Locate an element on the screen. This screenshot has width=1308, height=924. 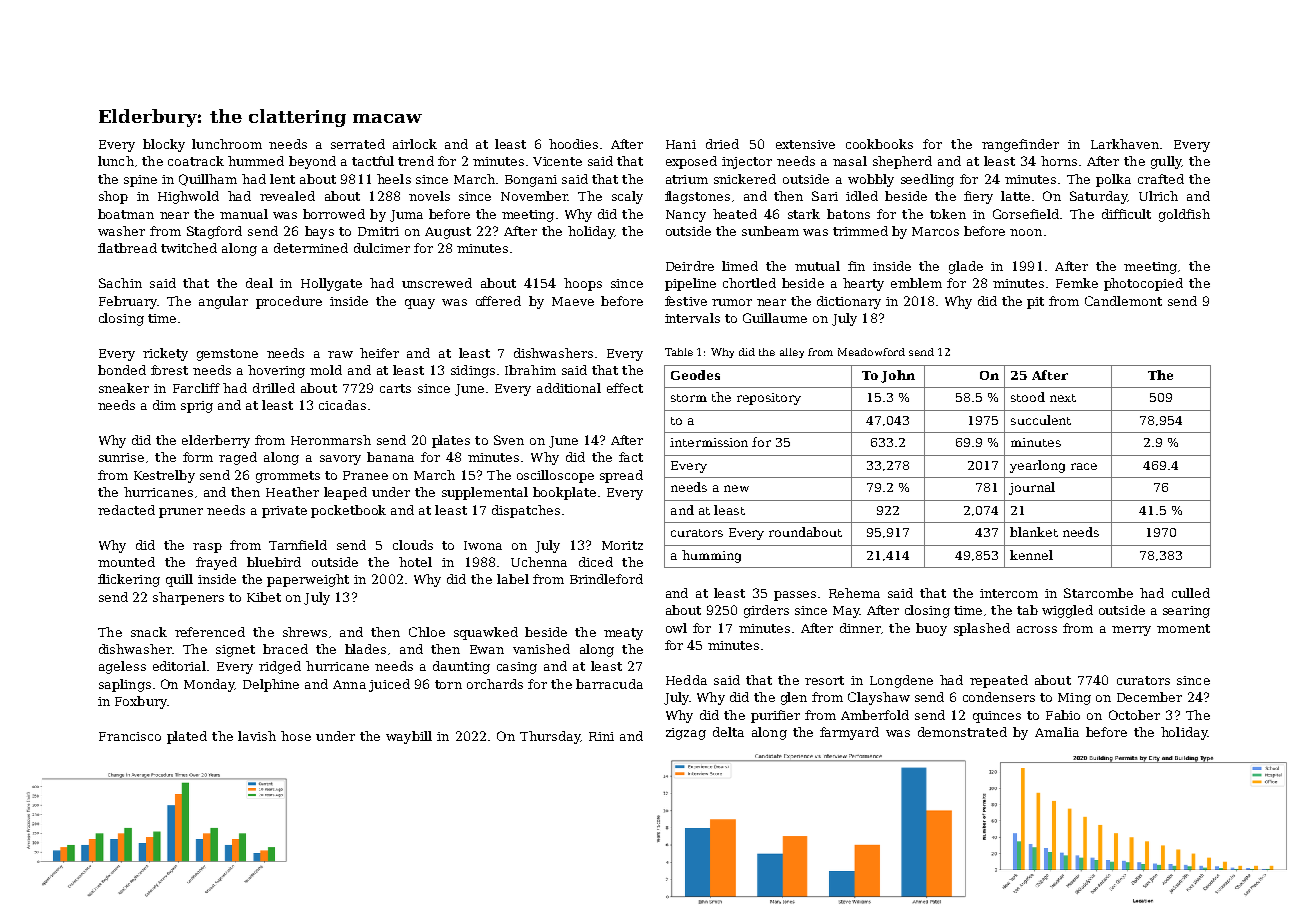
zigzag is located at coordinates (686, 734).
